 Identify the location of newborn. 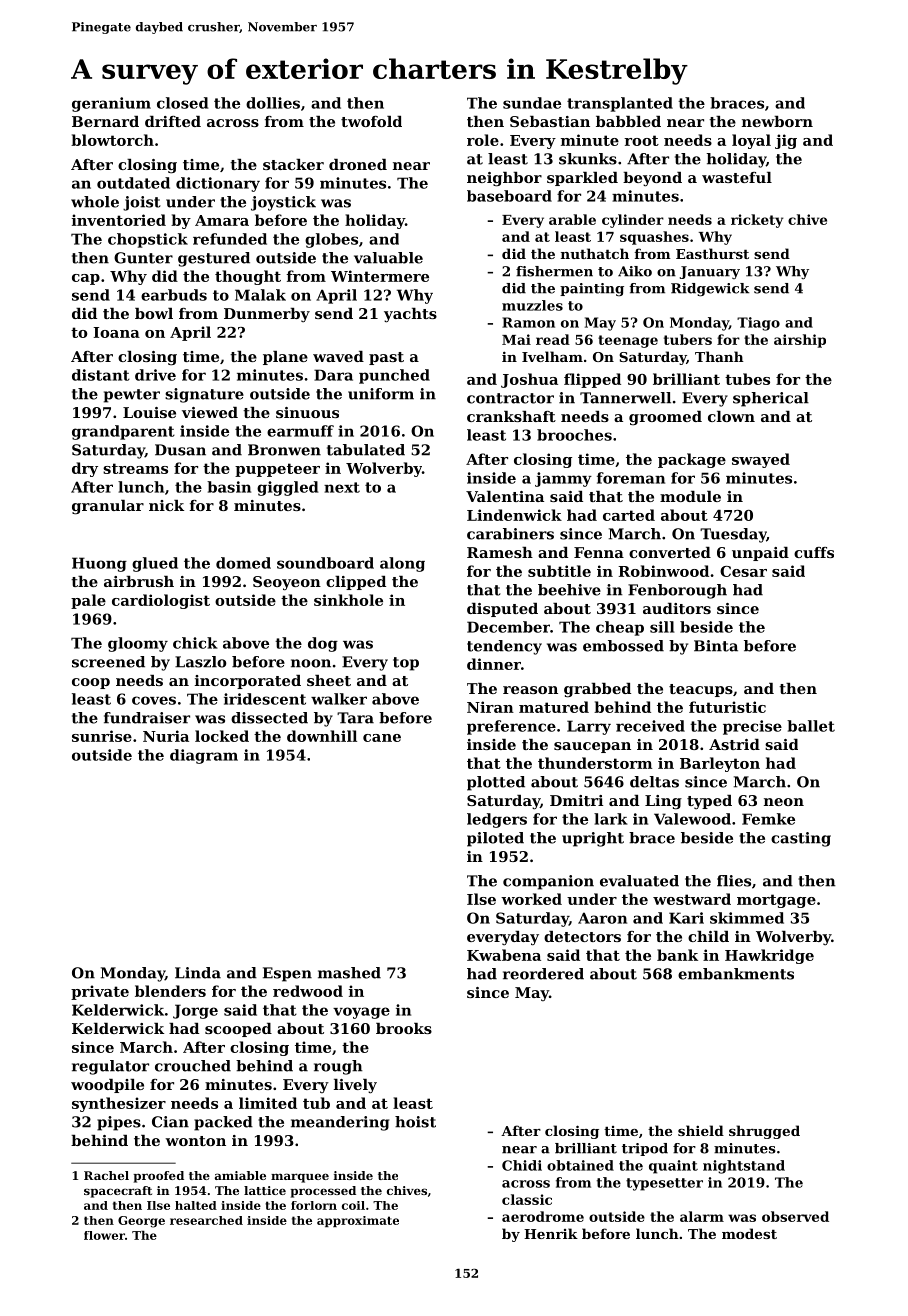
(777, 121).
